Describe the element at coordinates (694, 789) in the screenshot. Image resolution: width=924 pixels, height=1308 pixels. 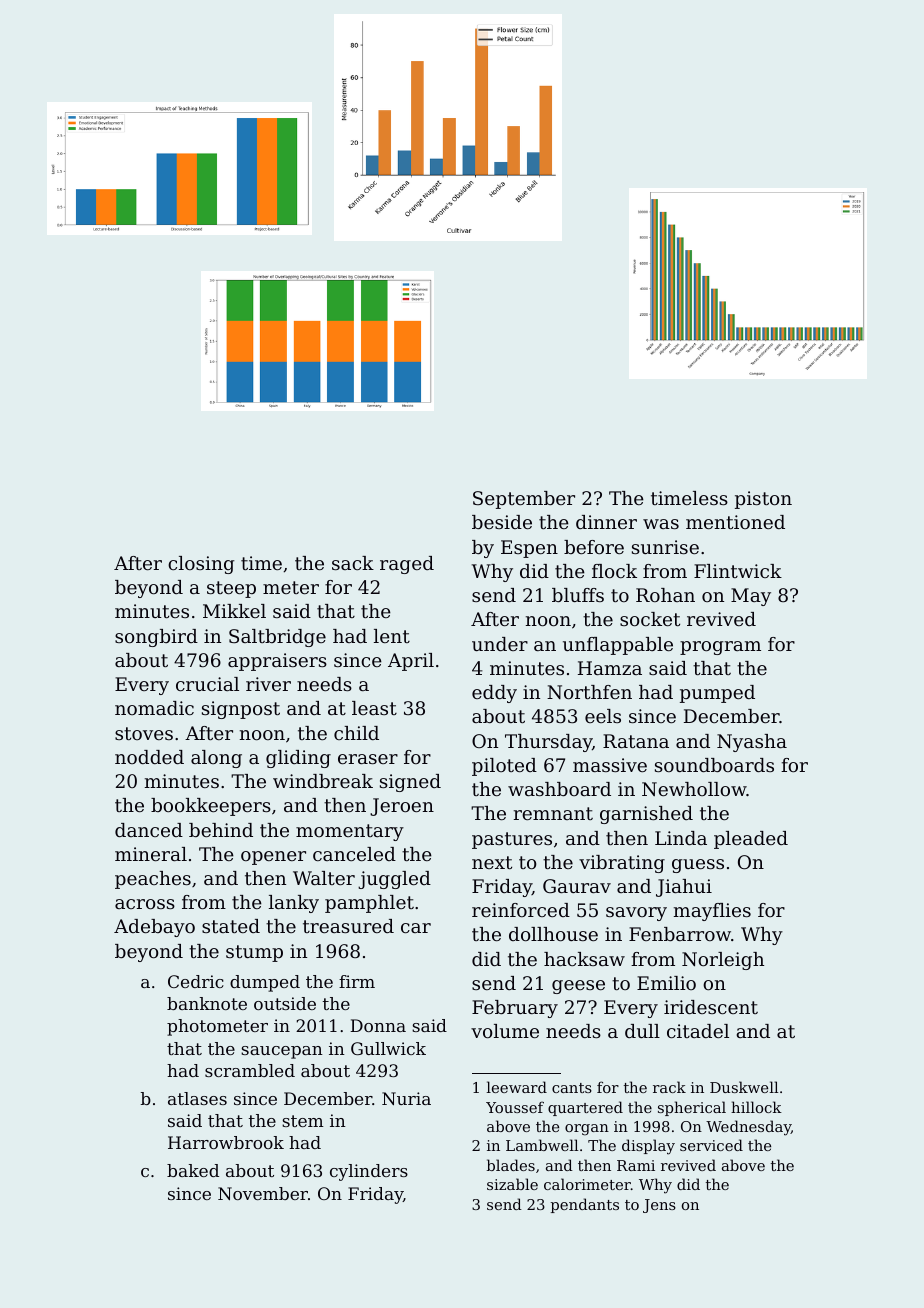
I see `Newhollow` at that location.
